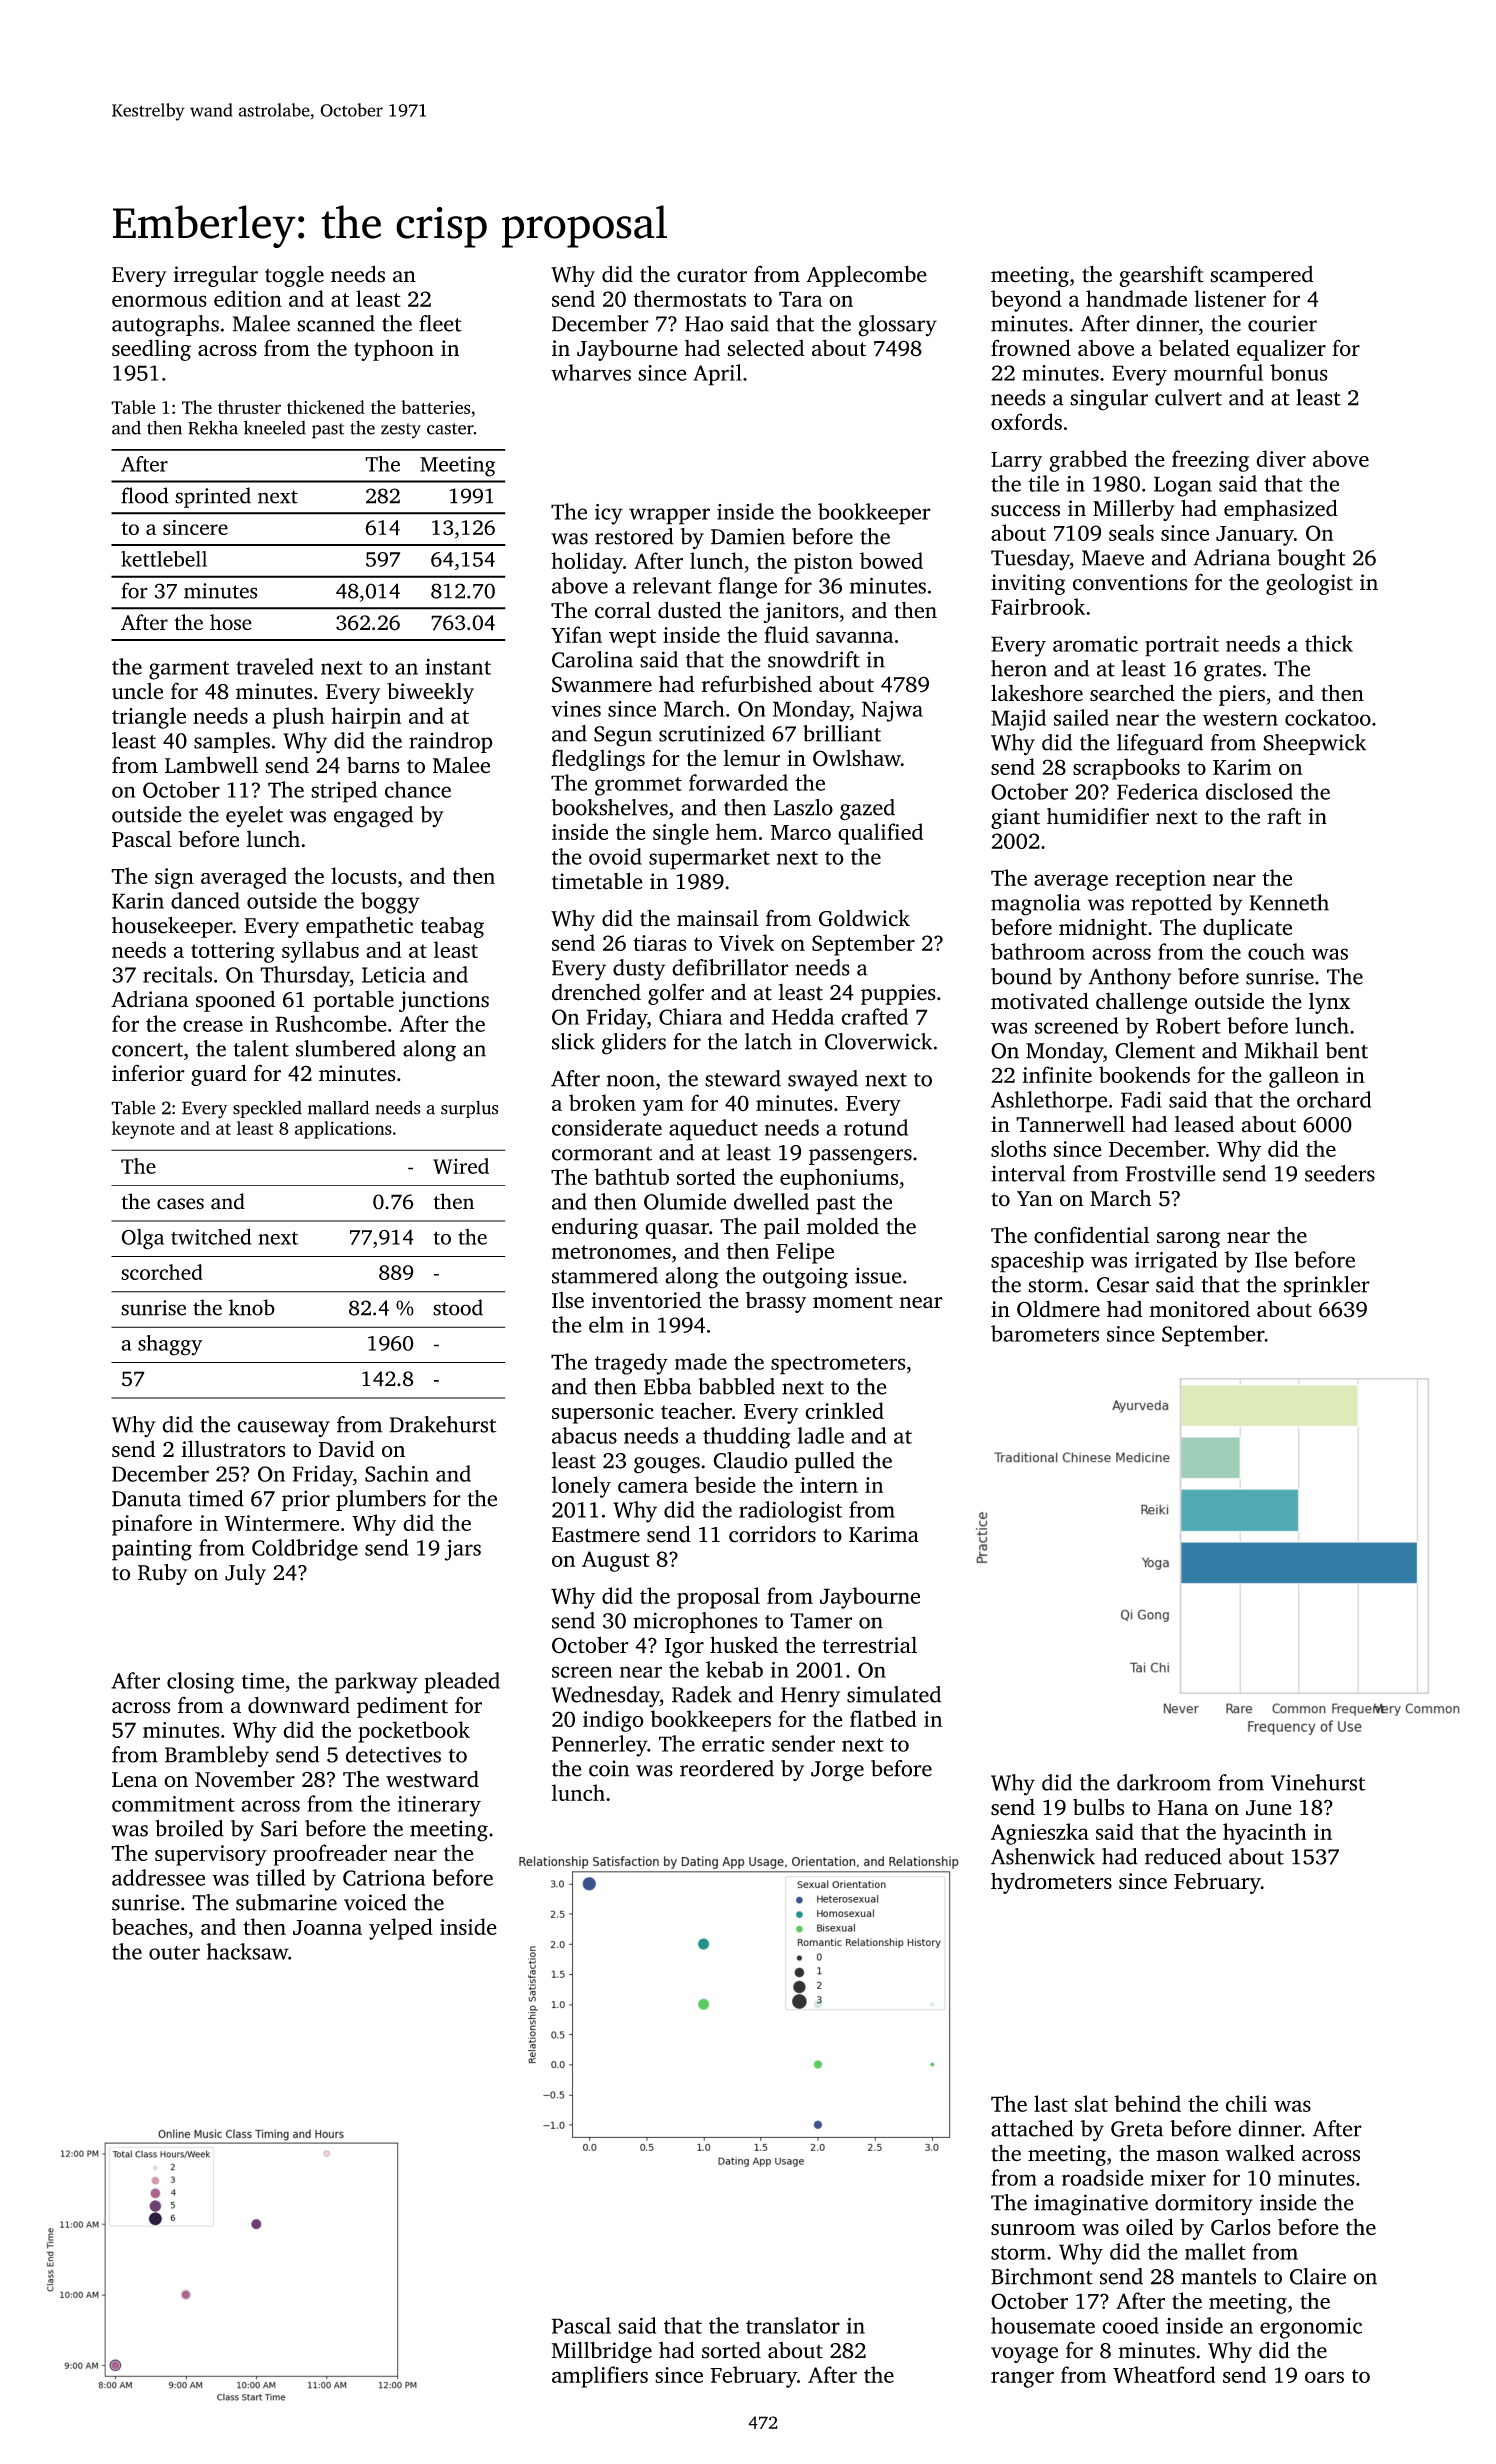 The width and height of the image is (1496, 2464). Describe the element at coordinates (458, 1307) in the image. I see `stood` at that location.
